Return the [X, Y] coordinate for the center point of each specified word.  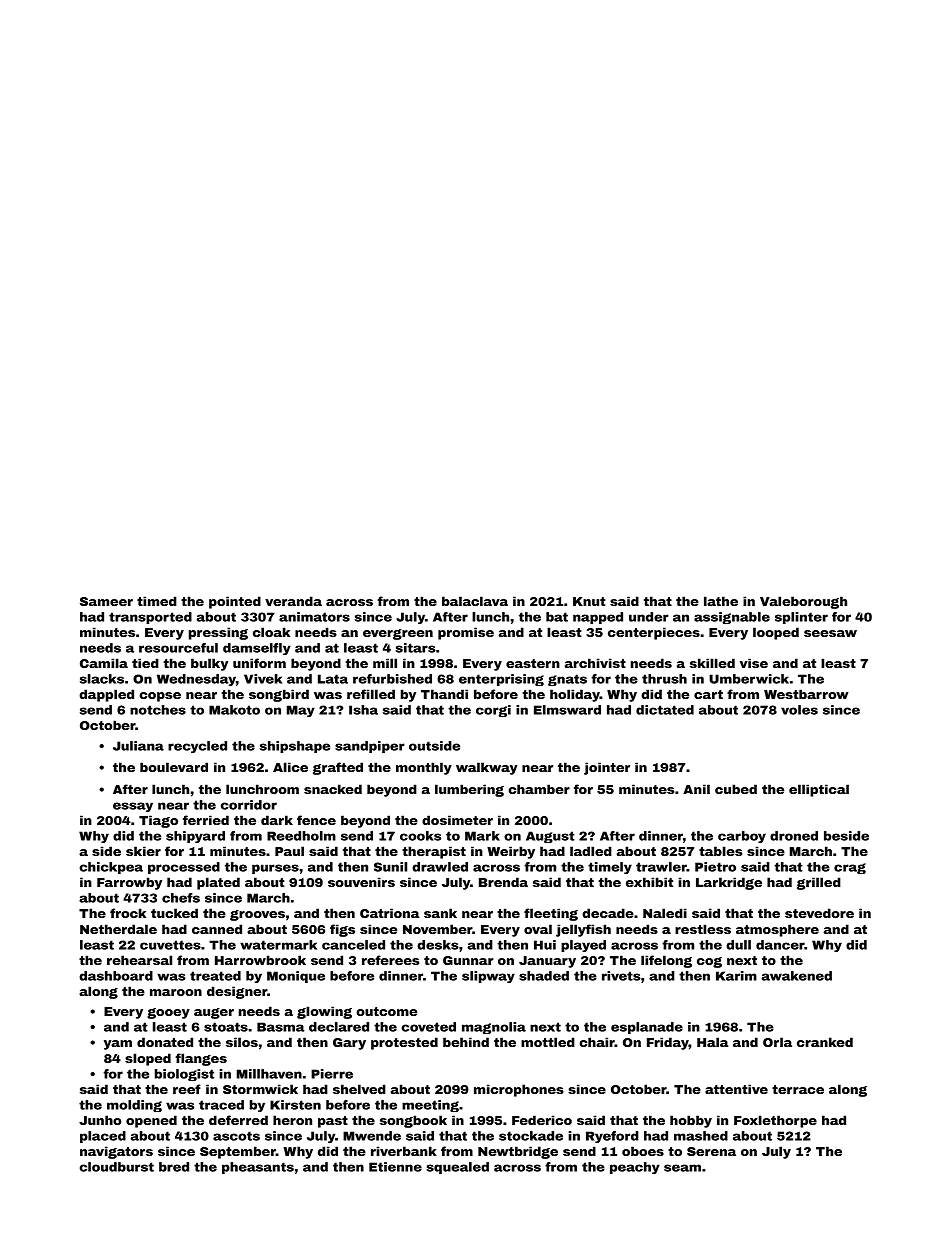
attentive [736, 1089]
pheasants [258, 1168]
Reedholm [301, 836]
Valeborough [803, 602]
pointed [235, 602]
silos [242, 1042]
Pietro [715, 867]
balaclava [475, 601]
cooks [420, 836]
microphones [519, 1090]
